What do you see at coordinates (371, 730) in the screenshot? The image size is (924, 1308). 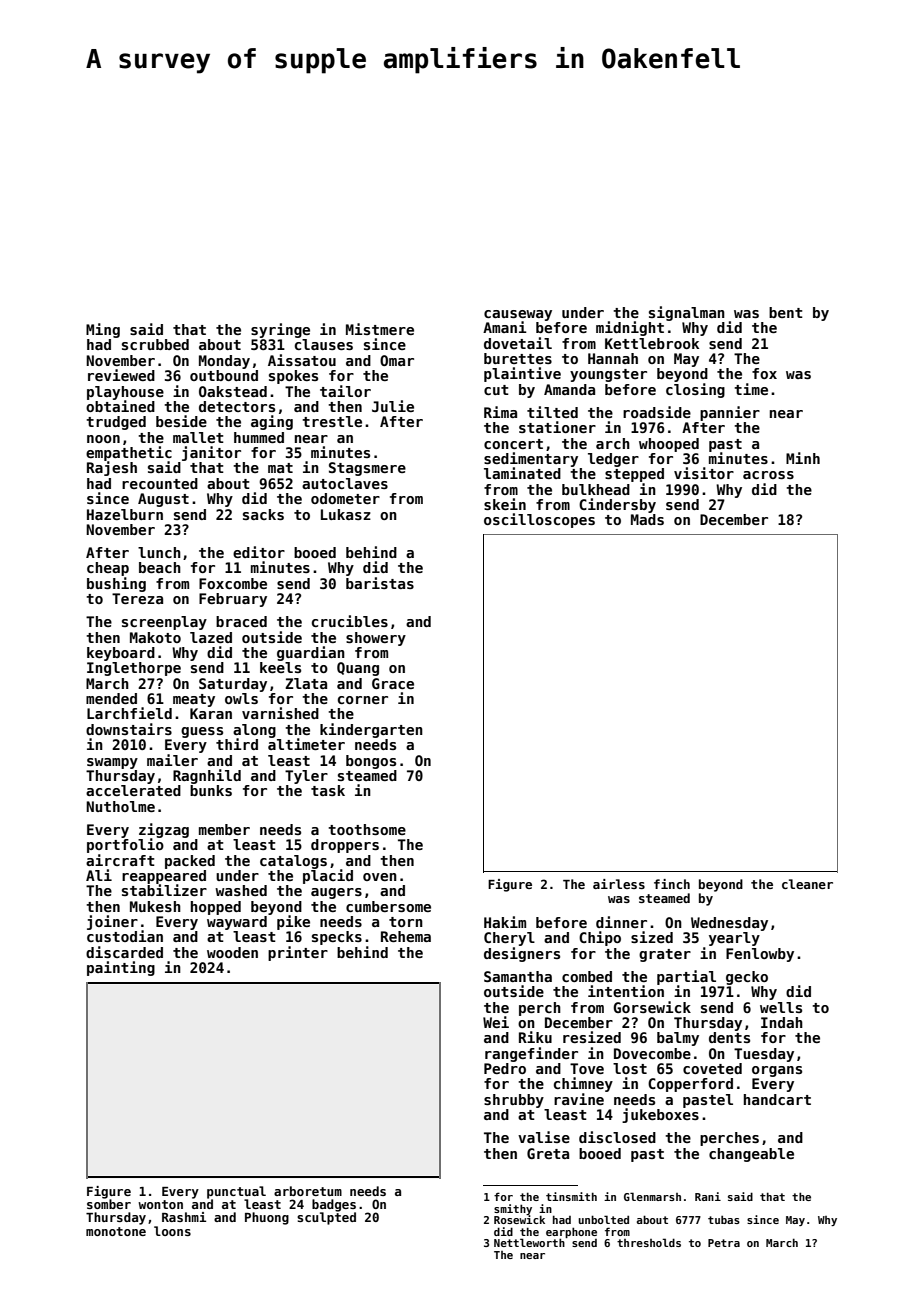 I see `kindergarten` at bounding box center [371, 730].
